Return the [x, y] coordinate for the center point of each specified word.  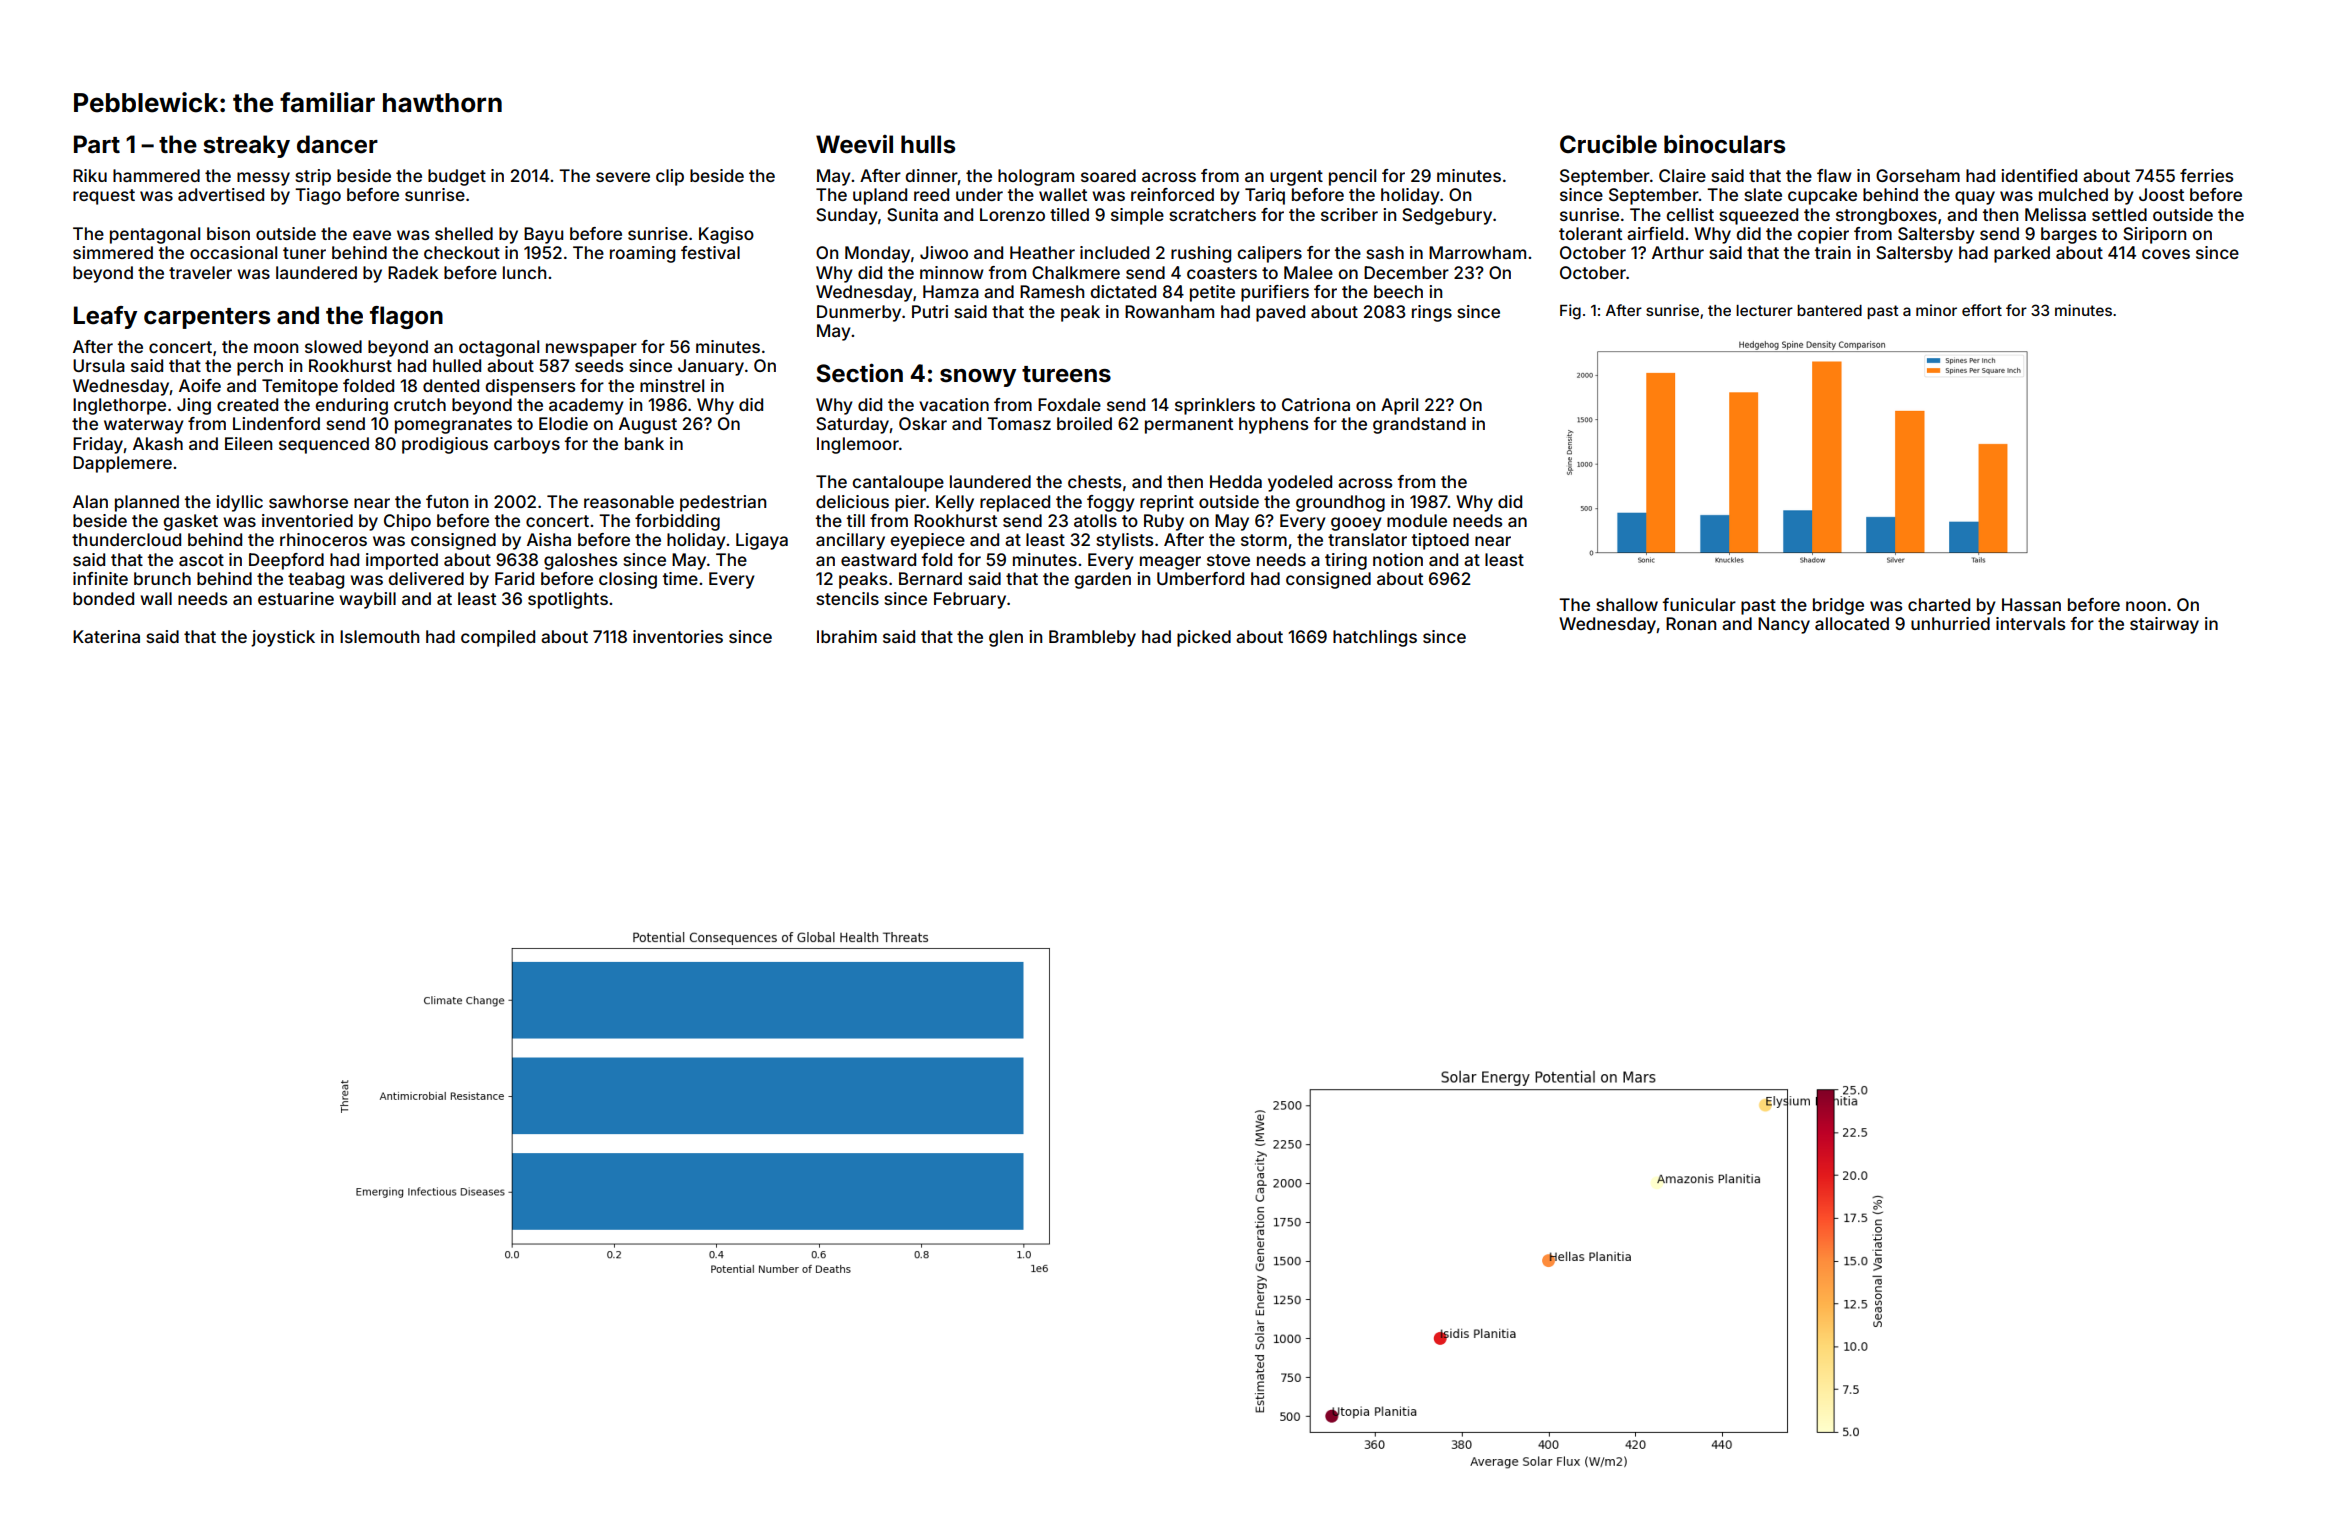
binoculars [1724, 144]
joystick [283, 638]
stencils [847, 598]
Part [97, 144]
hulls [928, 144]
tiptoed [1440, 541]
